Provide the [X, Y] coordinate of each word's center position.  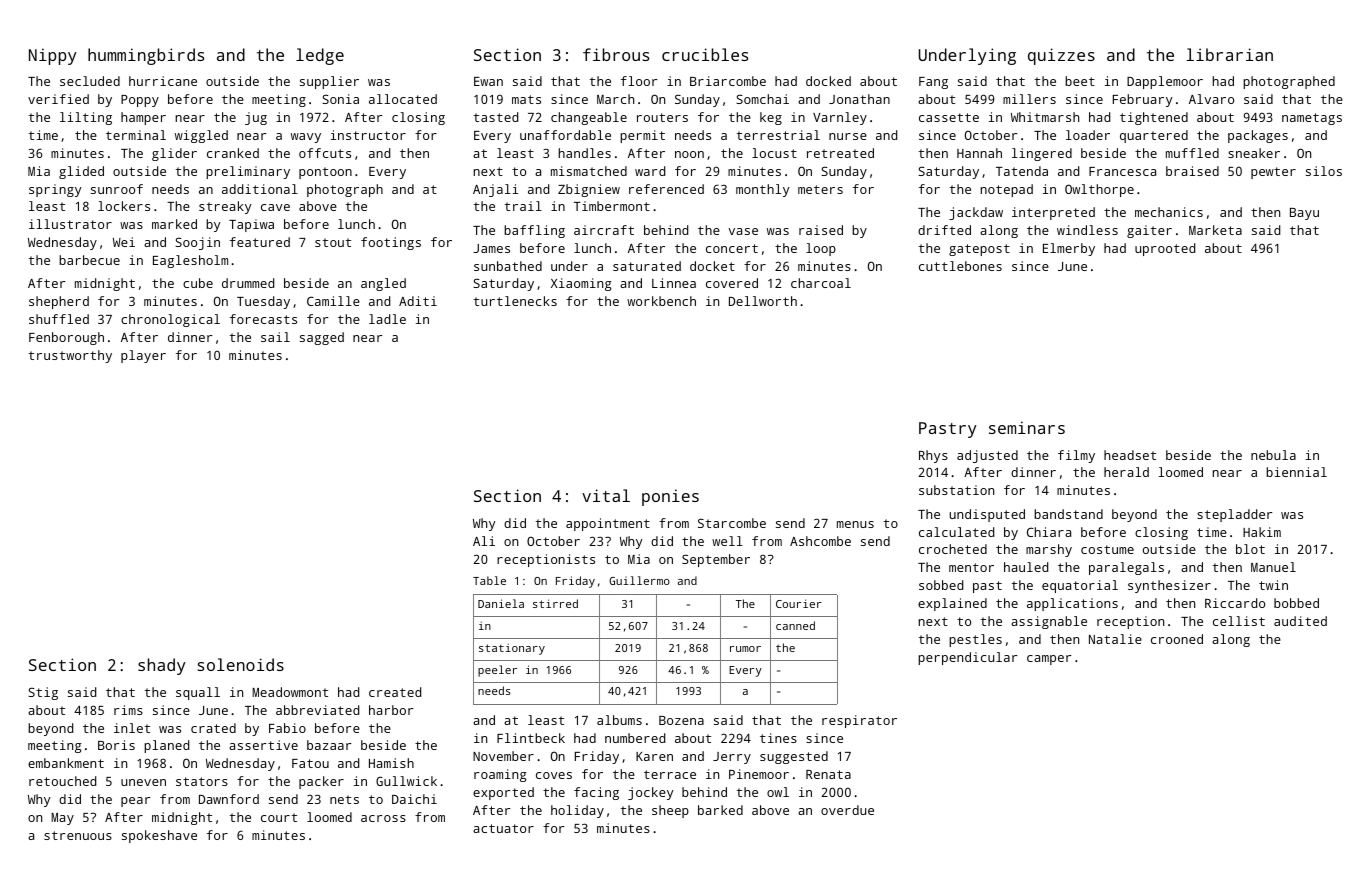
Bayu [1304, 214]
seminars [1027, 427]
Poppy [140, 101]
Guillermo [639, 580]
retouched [62, 781]
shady [162, 666]
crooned [1177, 639]
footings [391, 243]
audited [1300, 621]
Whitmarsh [1045, 117]
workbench [661, 301]
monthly [763, 190]
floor [639, 81]
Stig [43, 693]
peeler [497, 671]
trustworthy [70, 356]
